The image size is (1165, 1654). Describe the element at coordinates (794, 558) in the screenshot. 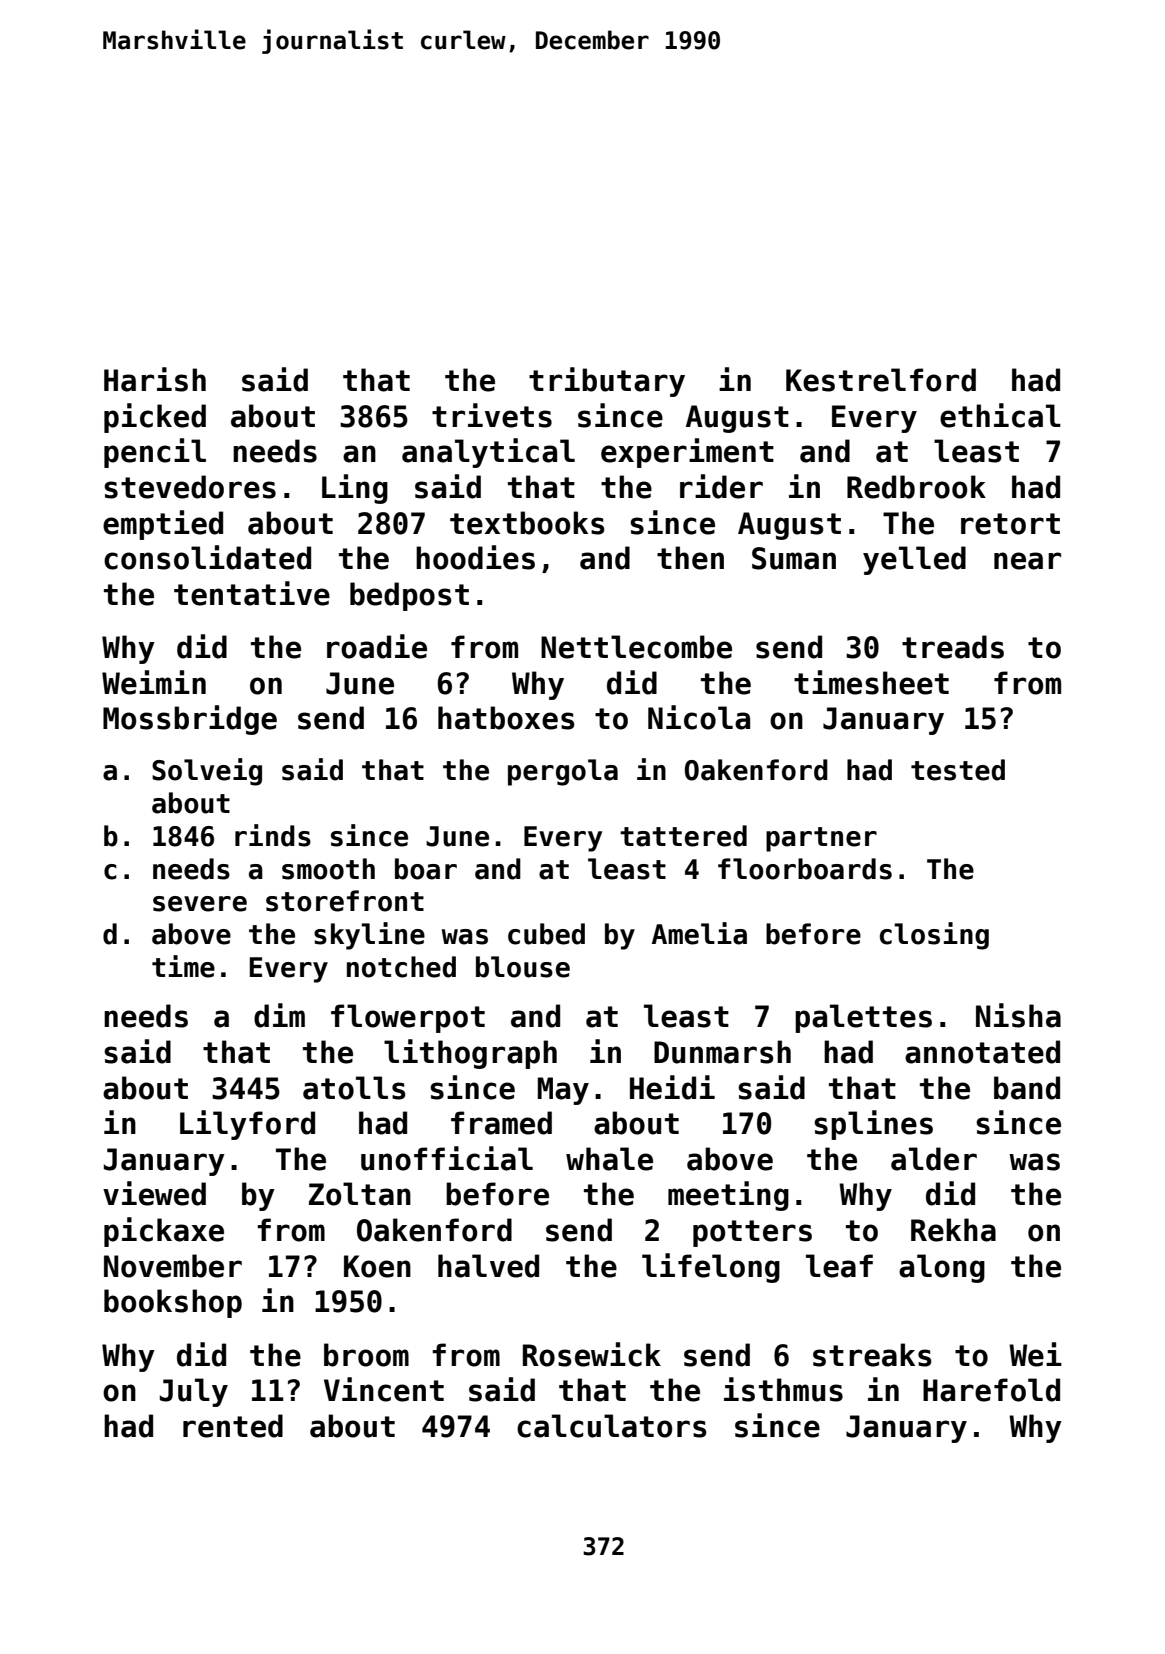

I see `Suman` at that location.
